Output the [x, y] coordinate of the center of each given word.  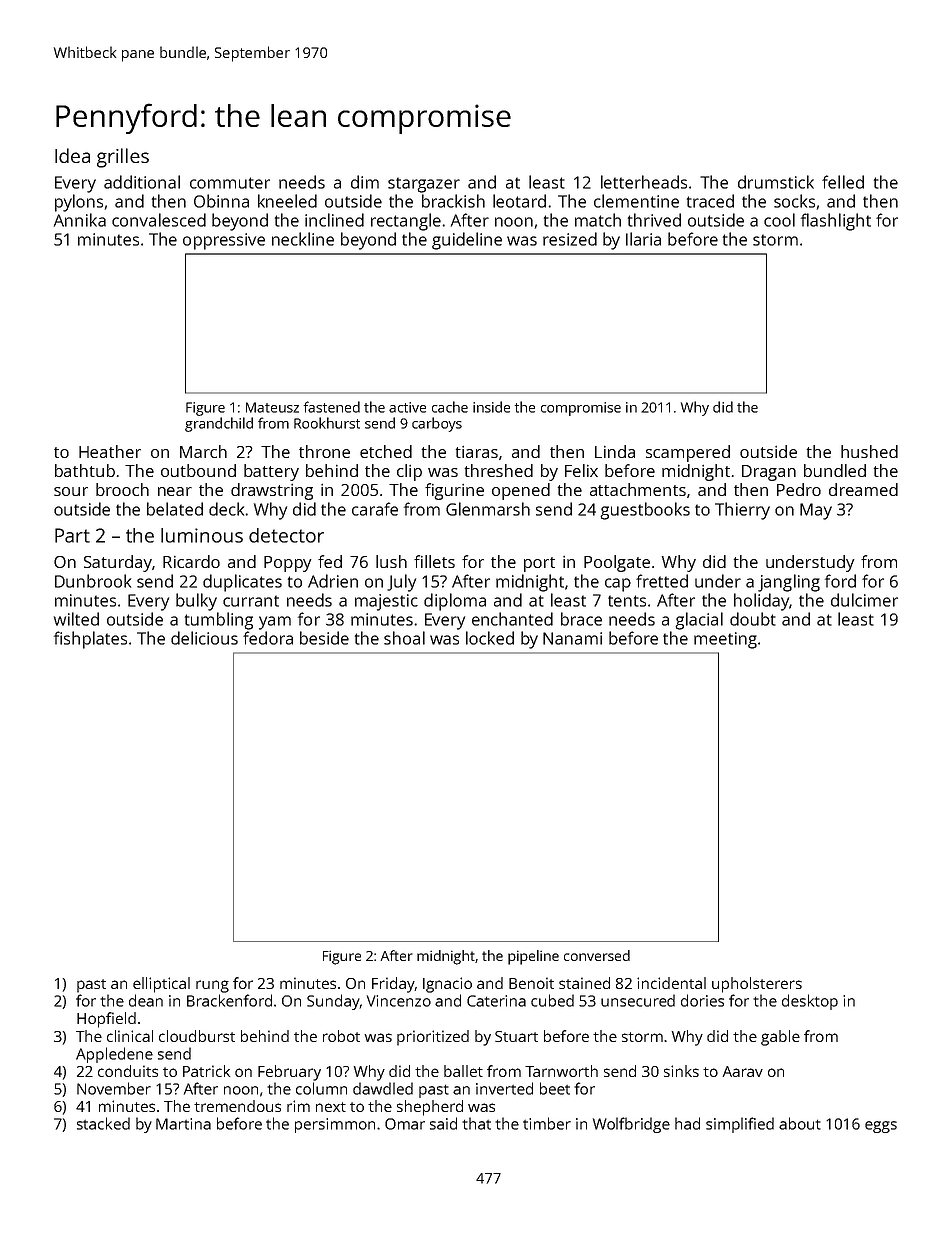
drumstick [776, 182]
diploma [455, 602]
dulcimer [864, 600]
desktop [810, 1002]
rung [212, 986]
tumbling [219, 621]
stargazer [424, 185]
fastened [332, 407]
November [114, 1088]
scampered [688, 453]
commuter [230, 183]
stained [584, 983]
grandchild [219, 424]
